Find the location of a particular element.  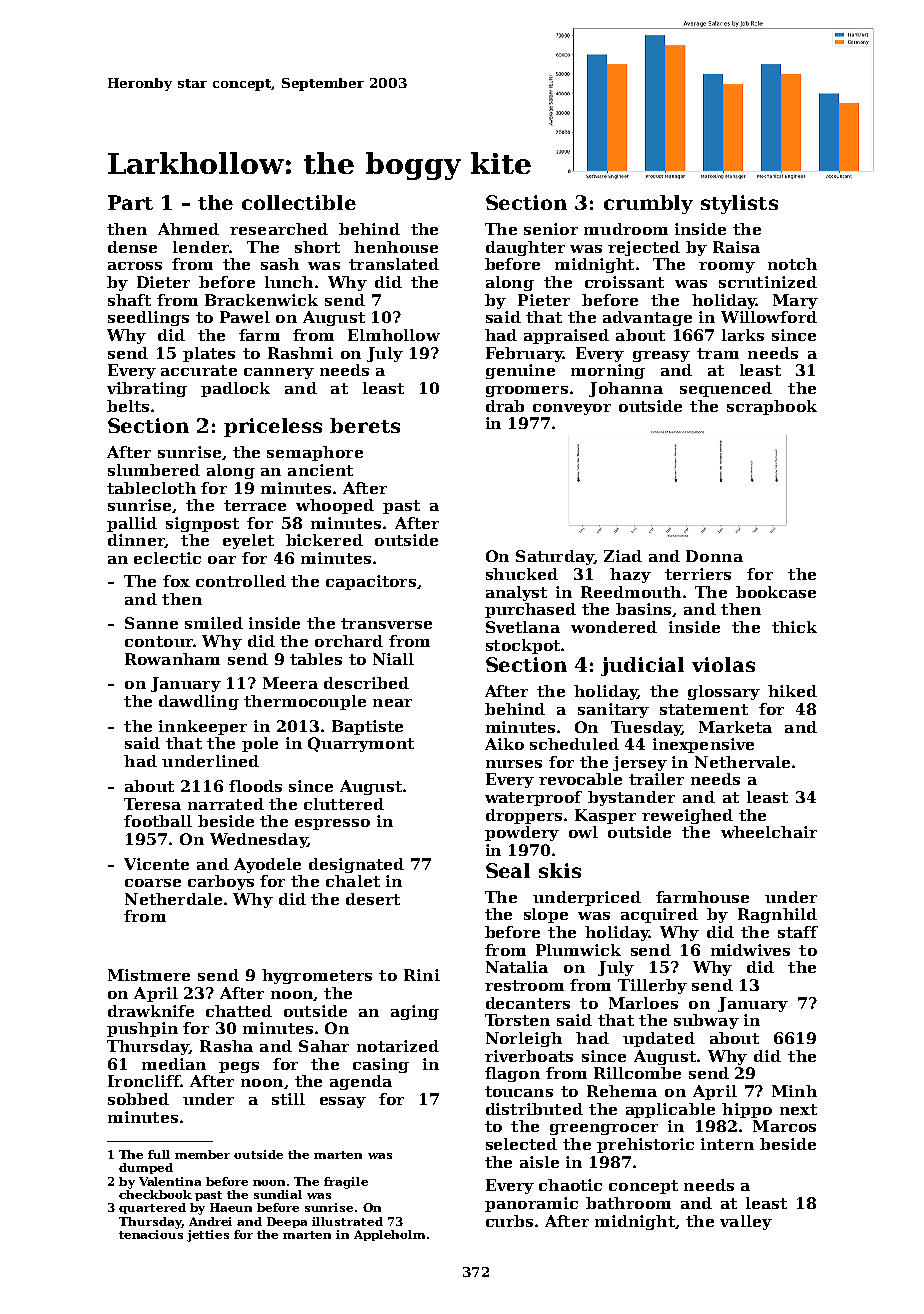

Minh is located at coordinates (794, 1091).
